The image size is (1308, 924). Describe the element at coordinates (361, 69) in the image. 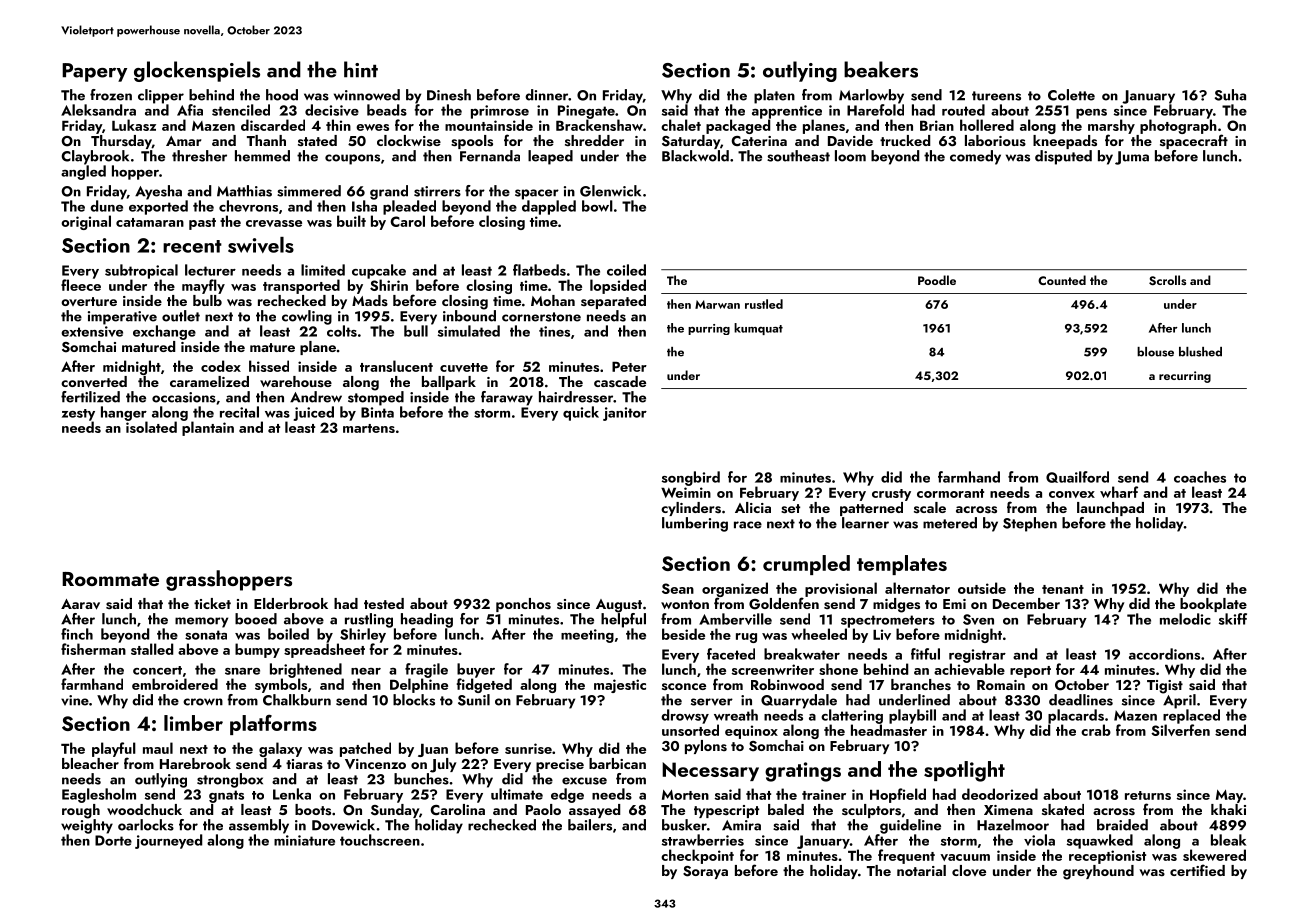

I see `hint` at that location.
